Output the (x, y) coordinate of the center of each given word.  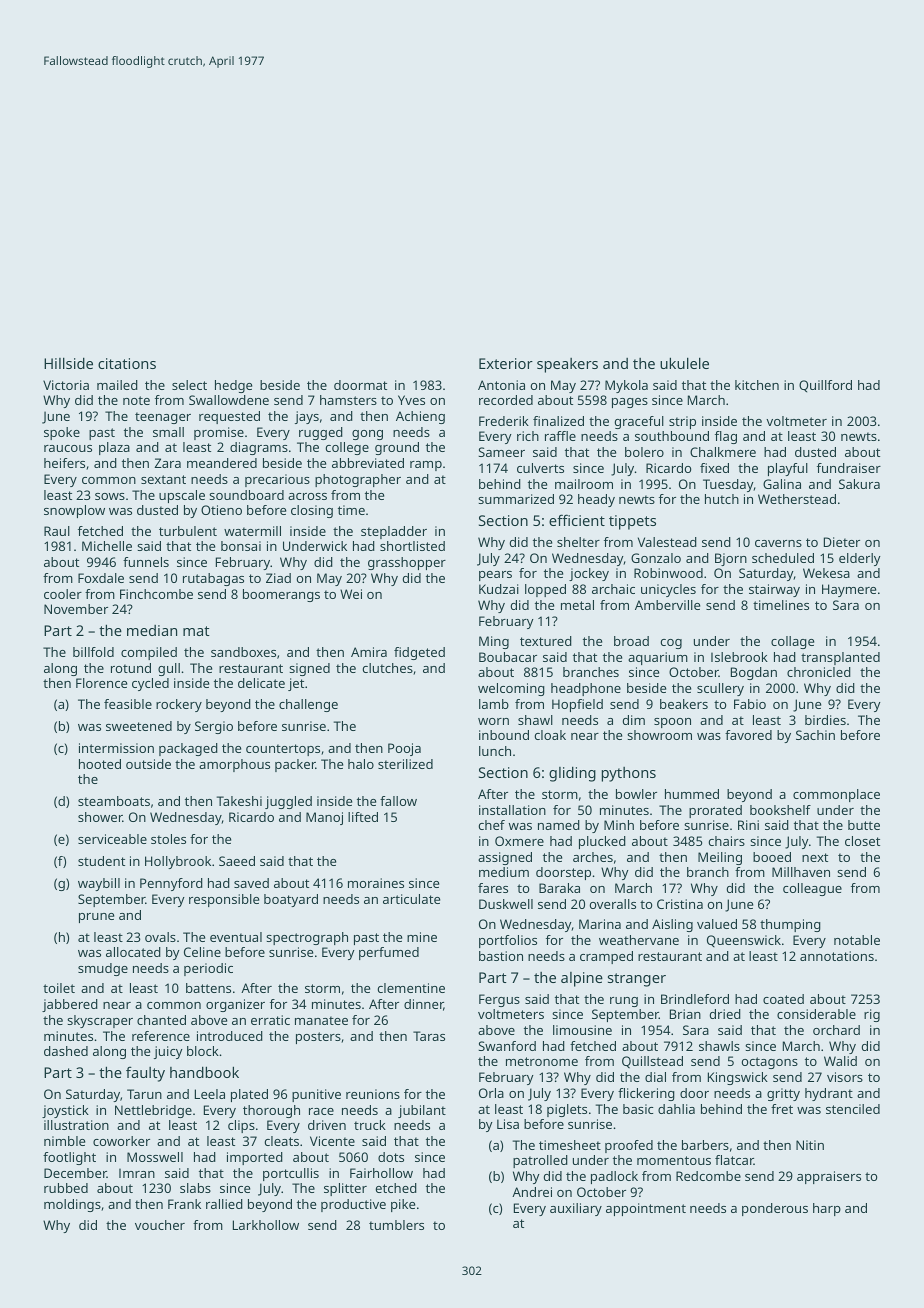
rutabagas (213, 579)
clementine (411, 988)
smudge (103, 969)
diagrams (259, 448)
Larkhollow (266, 1225)
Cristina (680, 904)
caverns (778, 543)
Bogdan (754, 673)
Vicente (332, 1141)
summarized (516, 499)
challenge (308, 705)
